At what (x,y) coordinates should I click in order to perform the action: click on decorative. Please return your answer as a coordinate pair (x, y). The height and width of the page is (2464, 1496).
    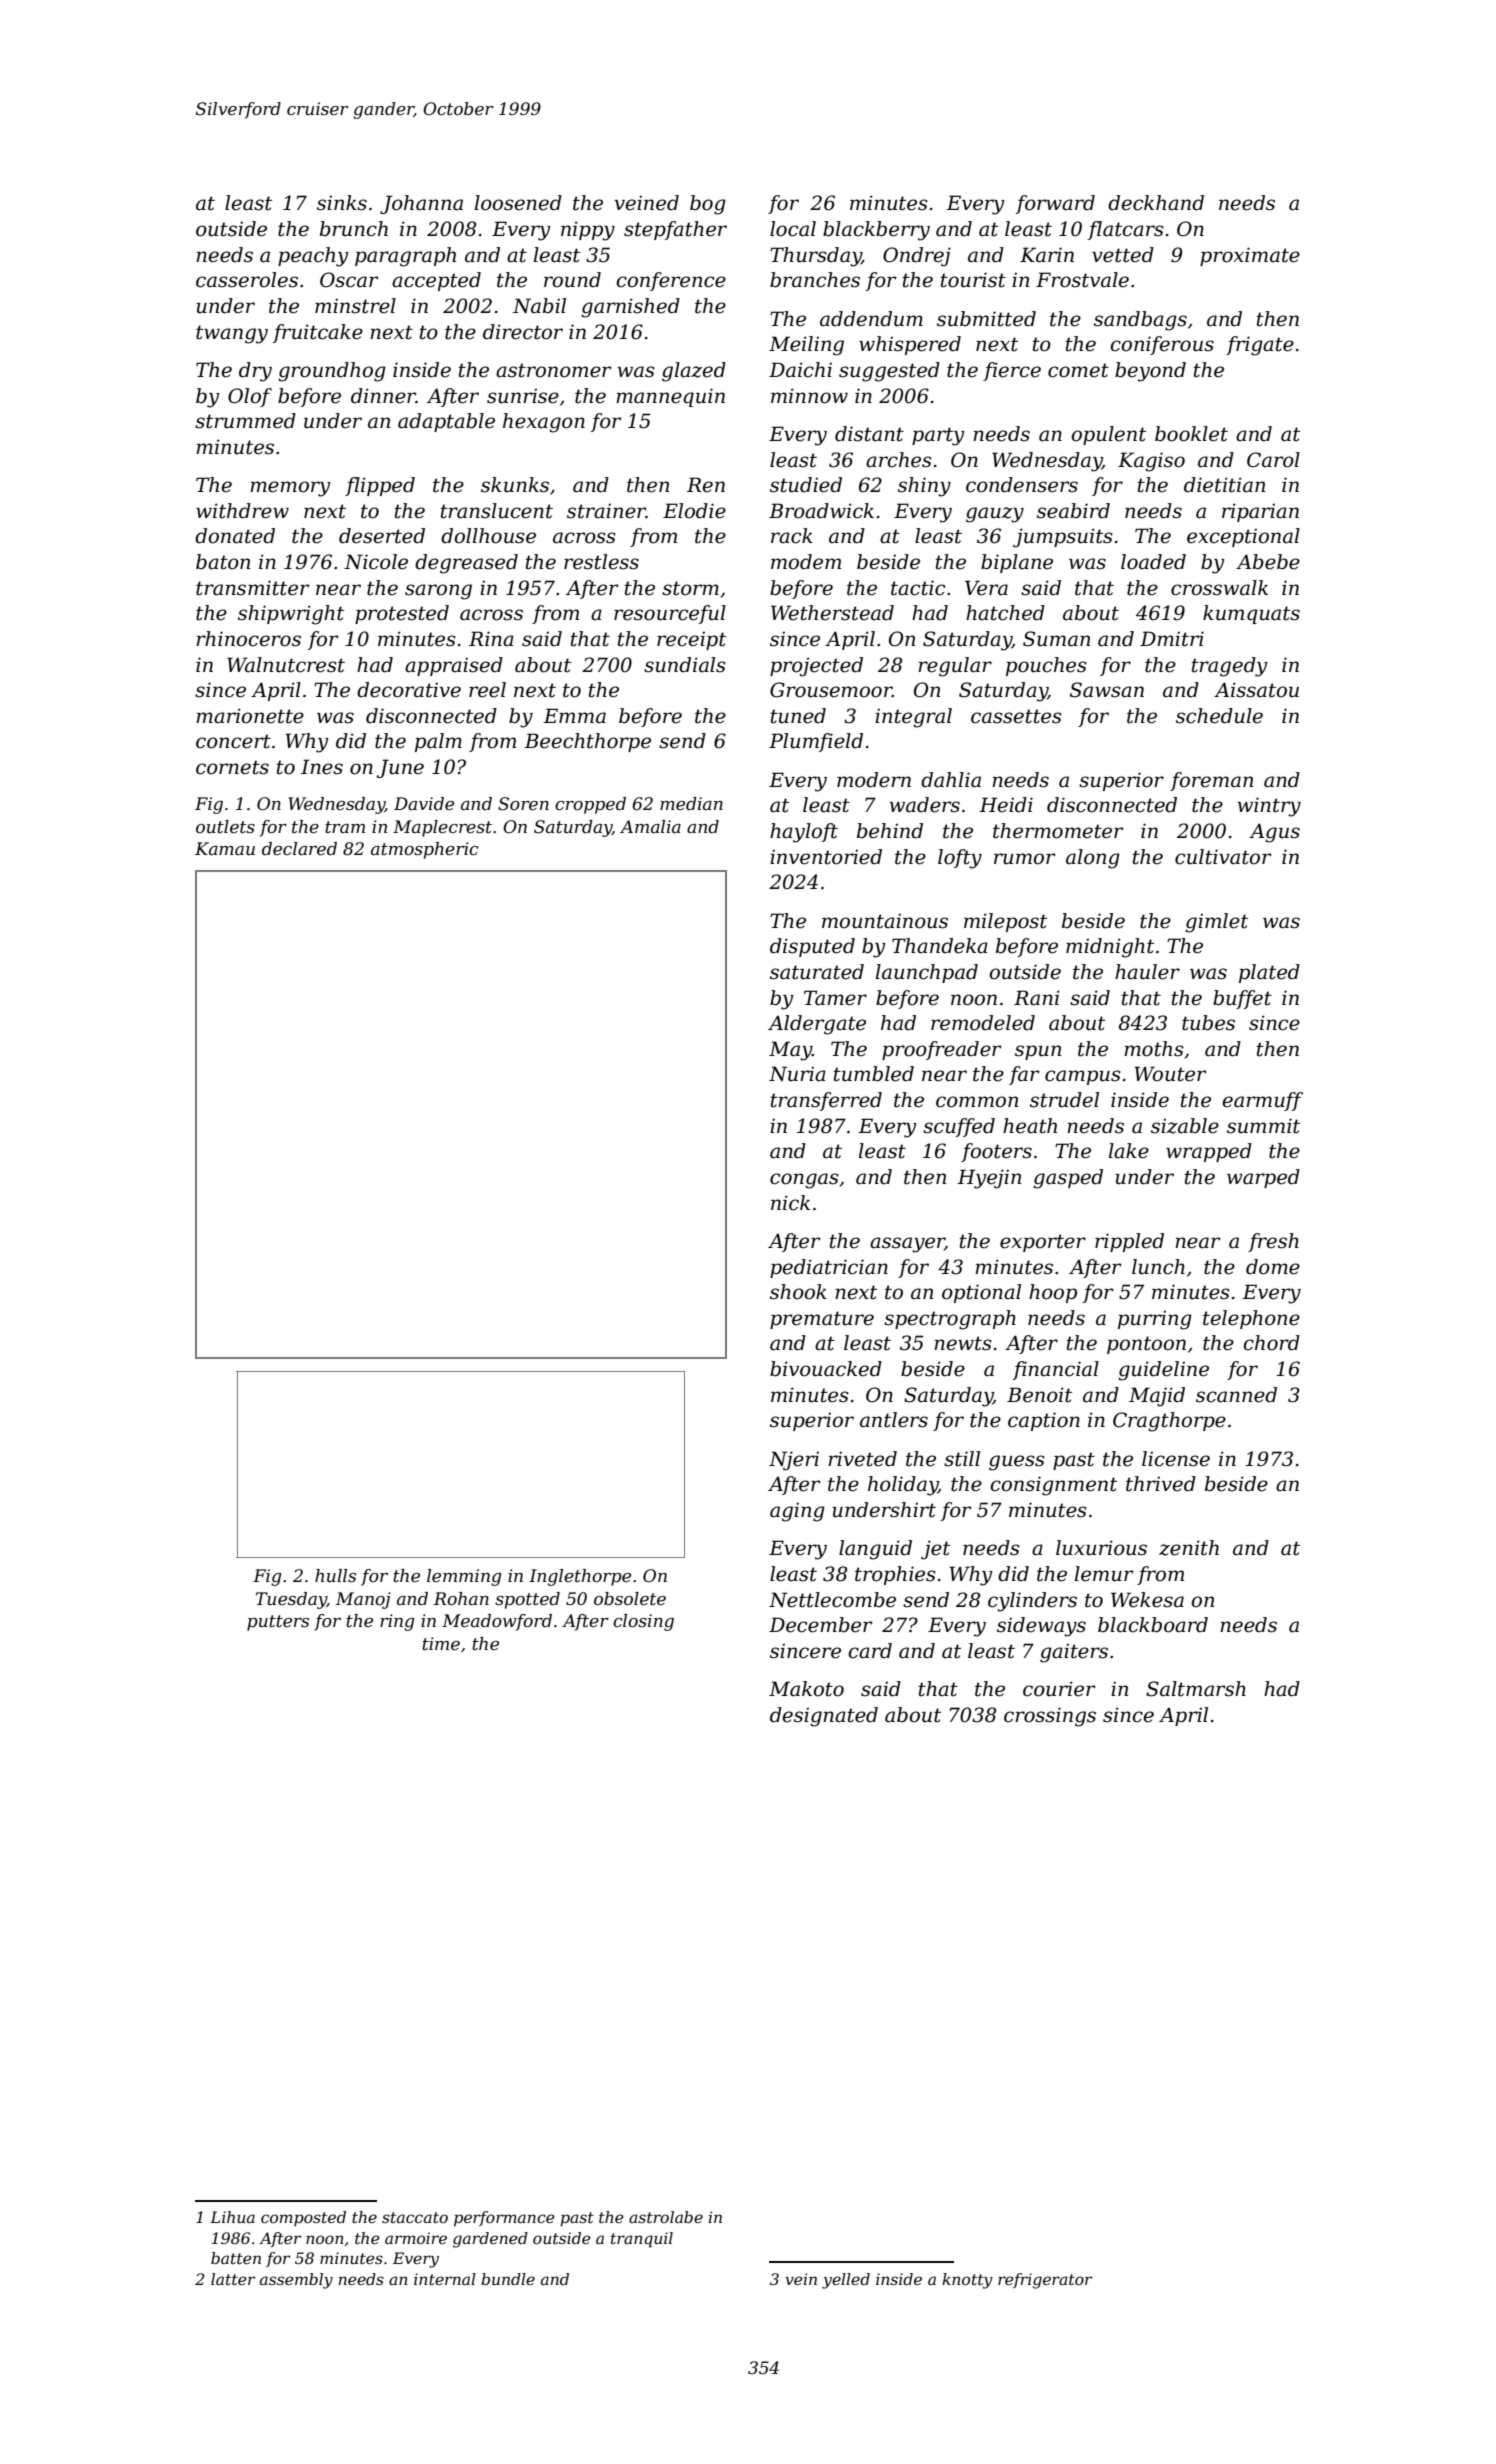
    Looking at the image, I should click on (409, 690).
